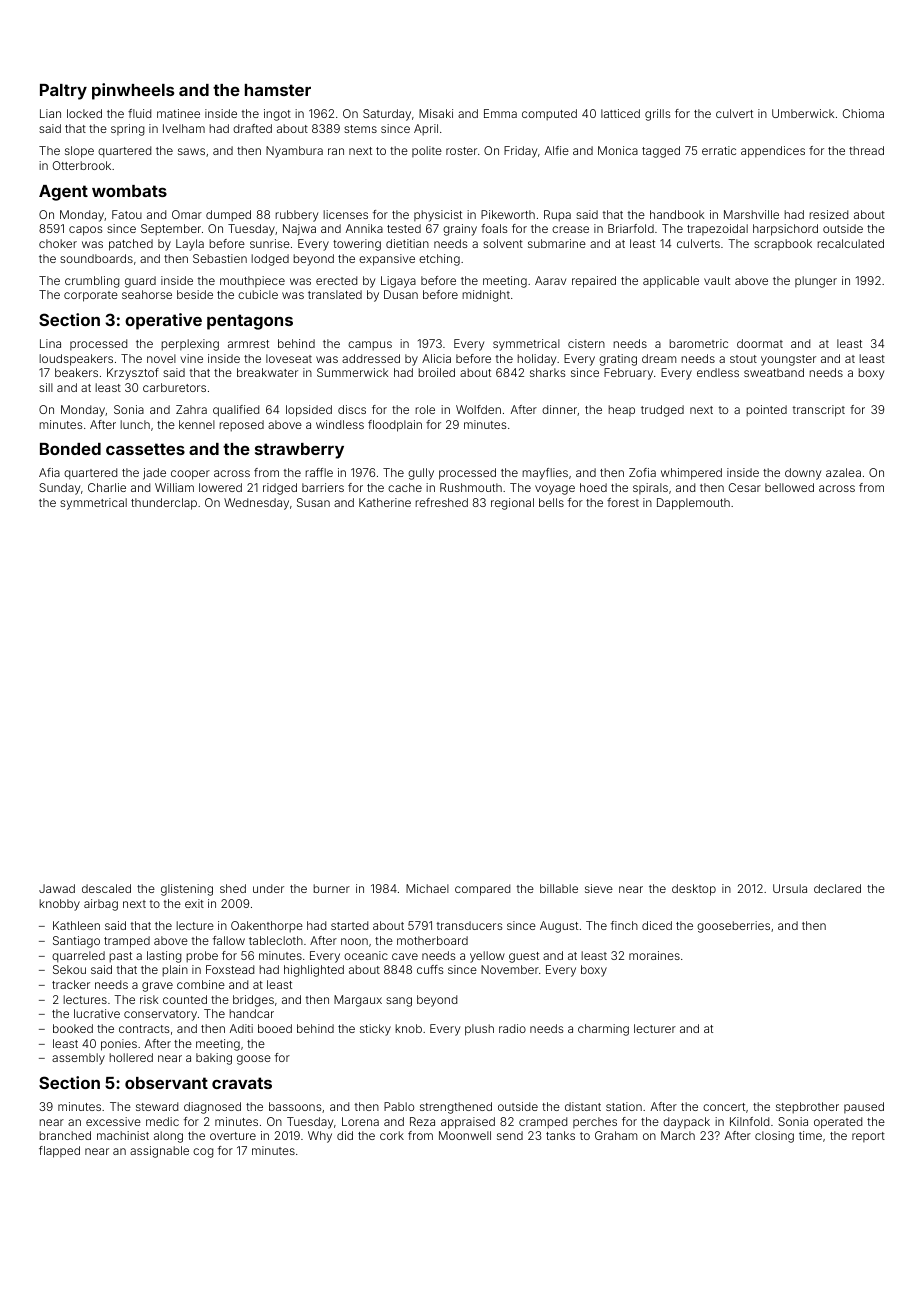 The image size is (924, 1308). Describe the element at coordinates (133, 91) in the document. I see `pinwheels` at that location.
